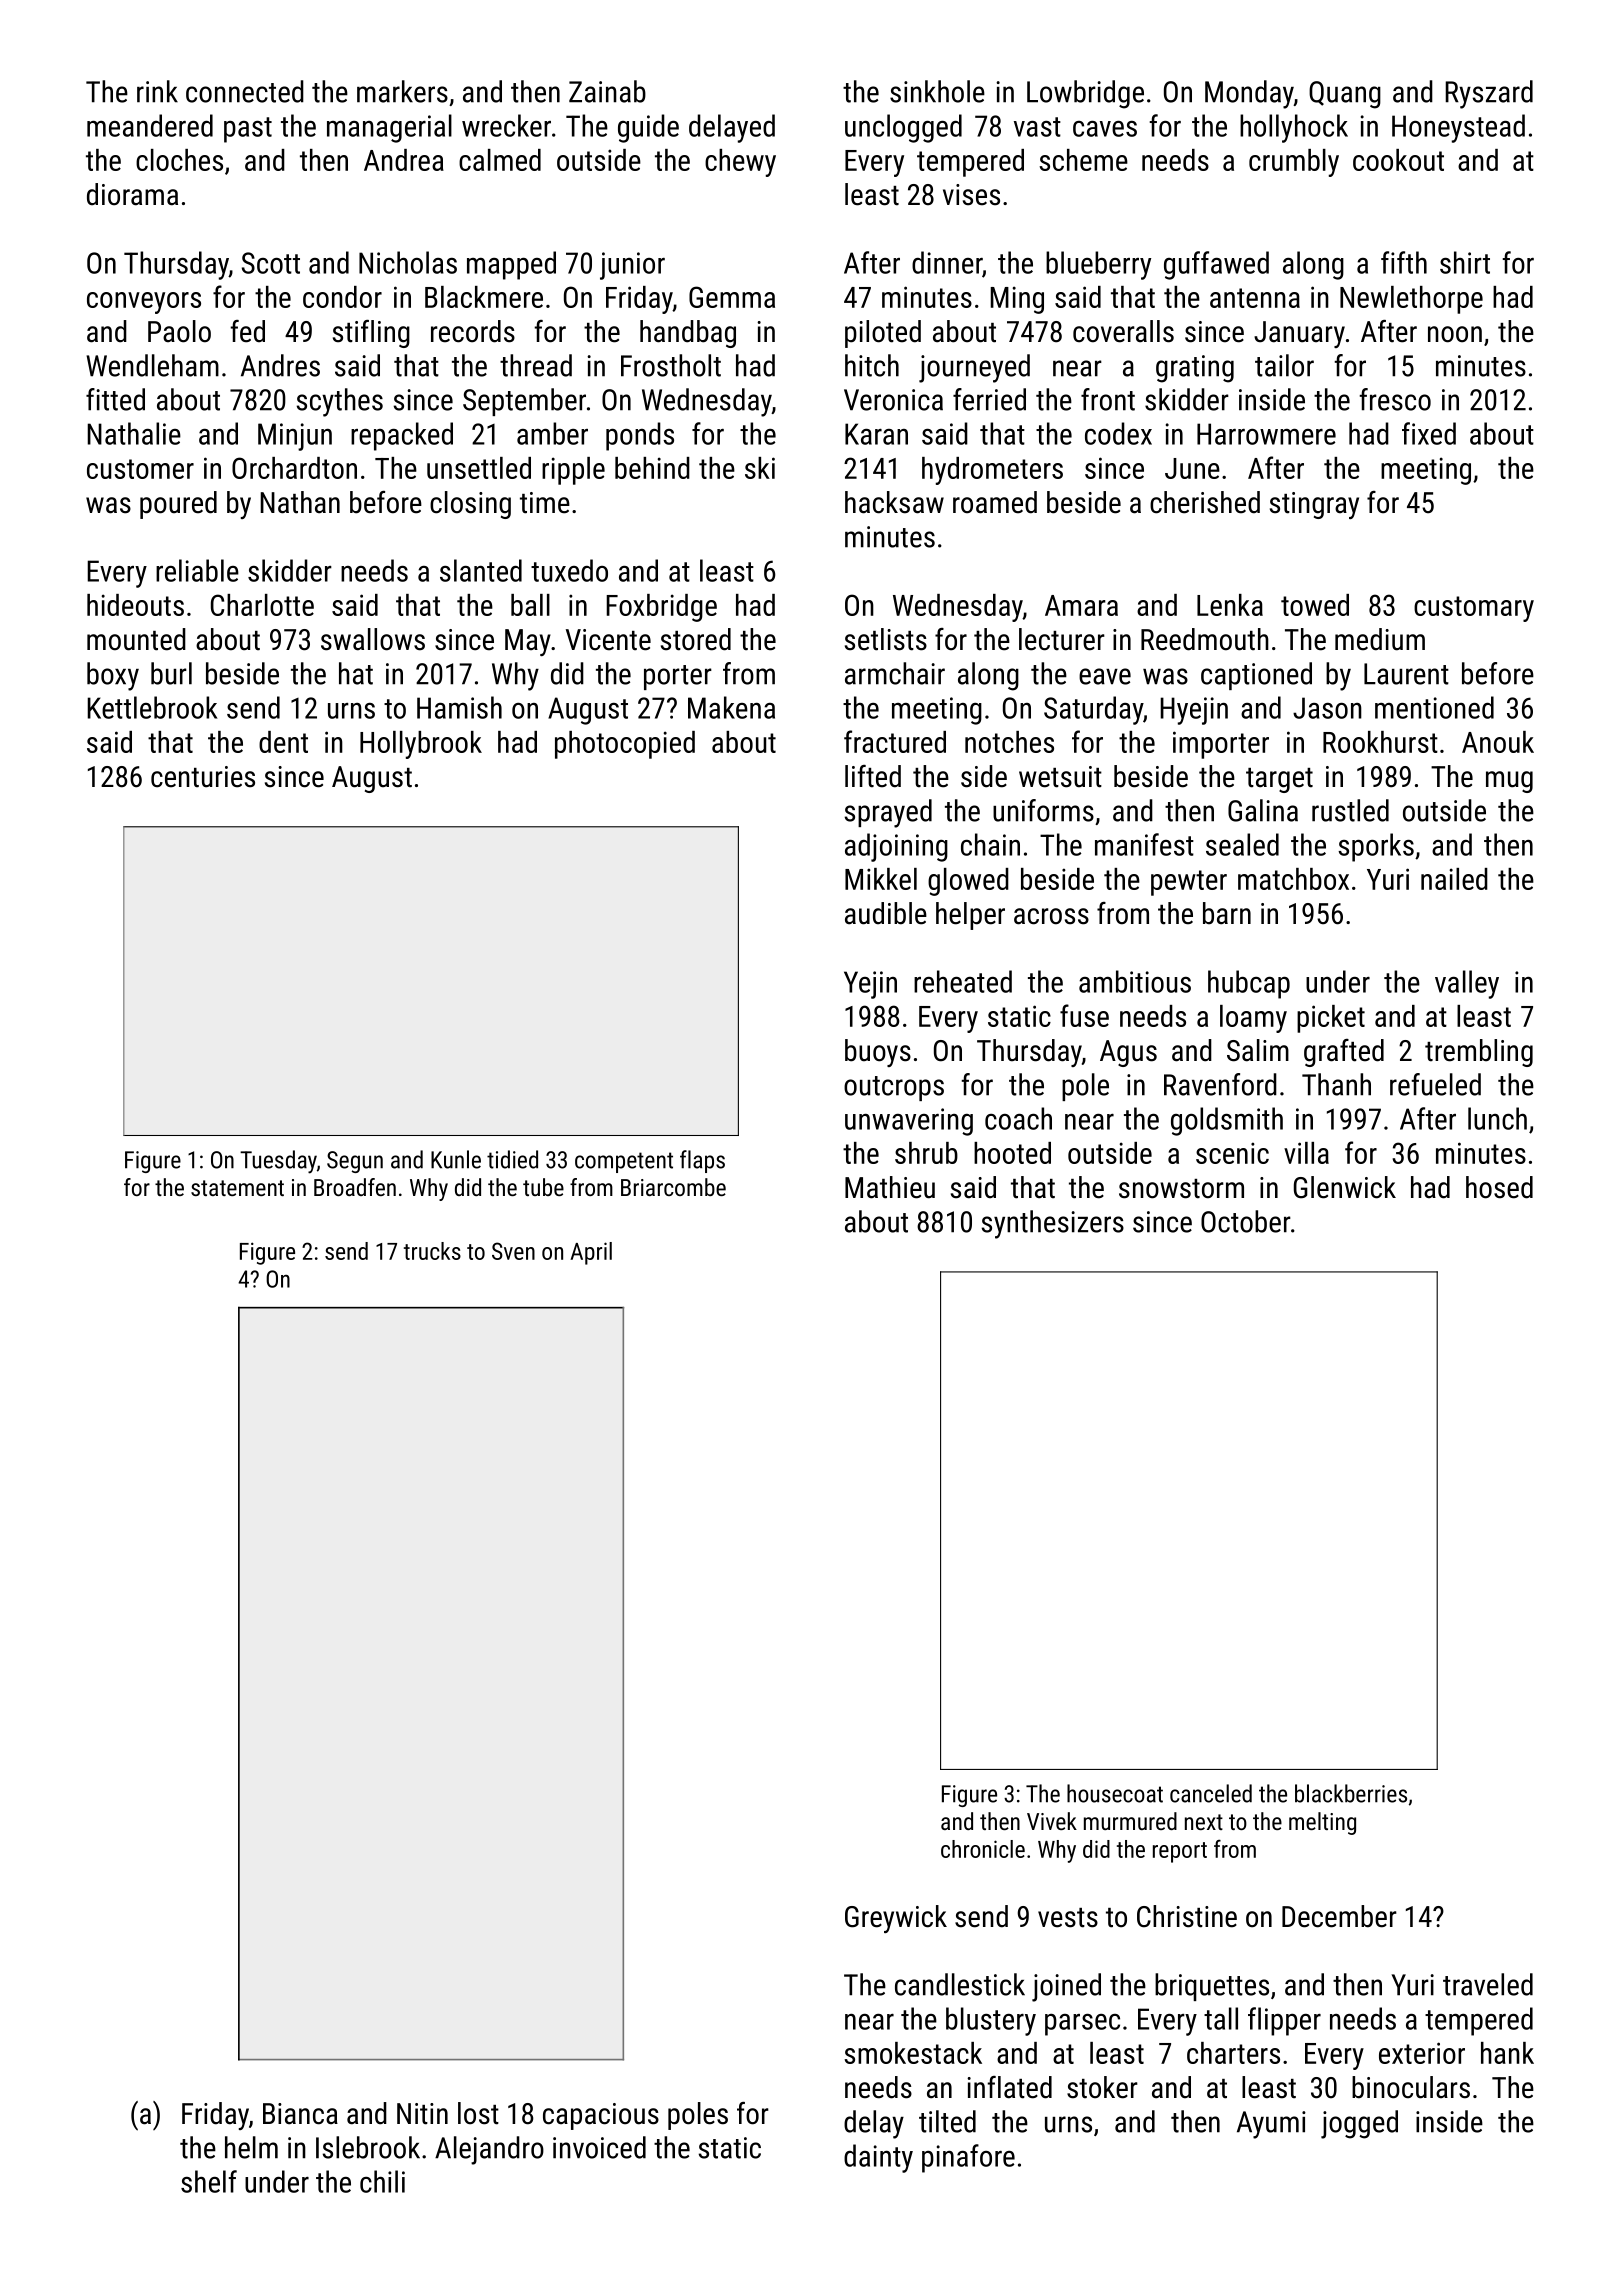 Image resolution: width=1620 pixels, height=2292 pixels. Describe the element at coordinates (248, 130) in the image. I see `past` at that location.
